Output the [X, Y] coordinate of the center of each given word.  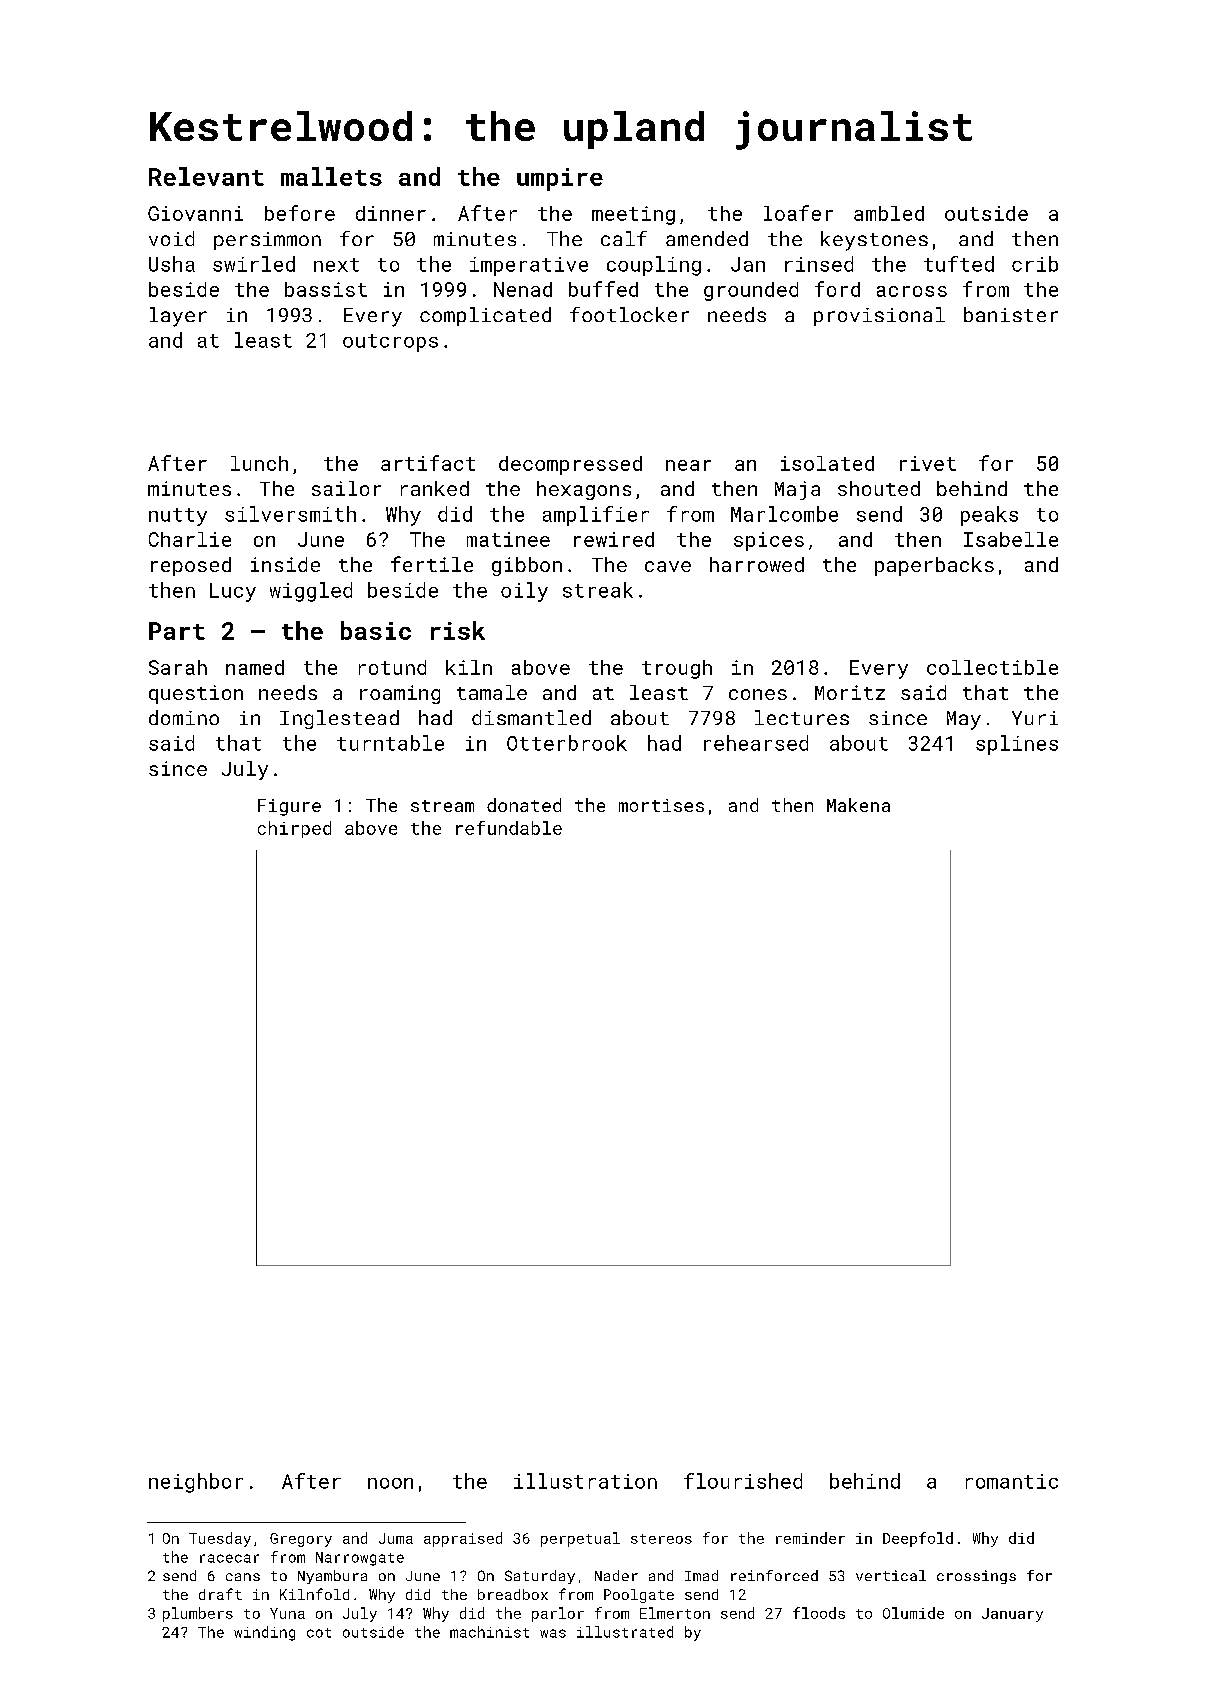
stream [442, 806]
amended [707, 238]
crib [1035, 264]
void [171, 238]
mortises [661, 805]
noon [390, 1483]
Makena [858, 805]
